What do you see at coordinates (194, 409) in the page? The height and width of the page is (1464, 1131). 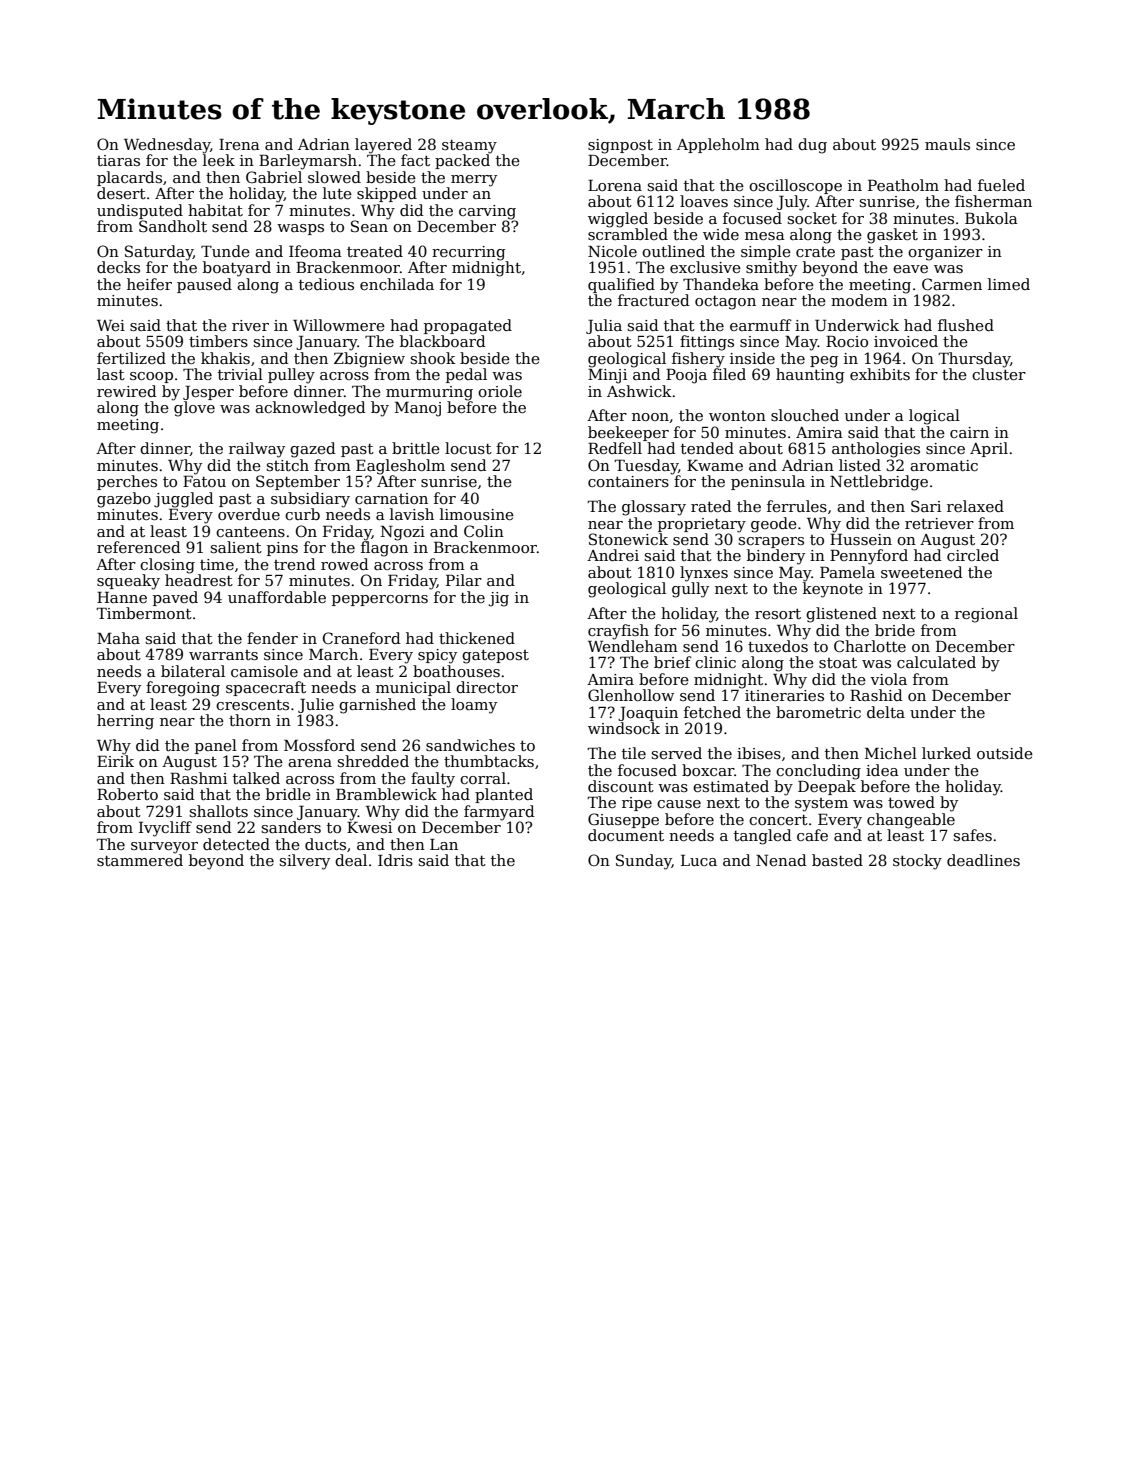 I see `glove` at bounding box center [194, 409].
